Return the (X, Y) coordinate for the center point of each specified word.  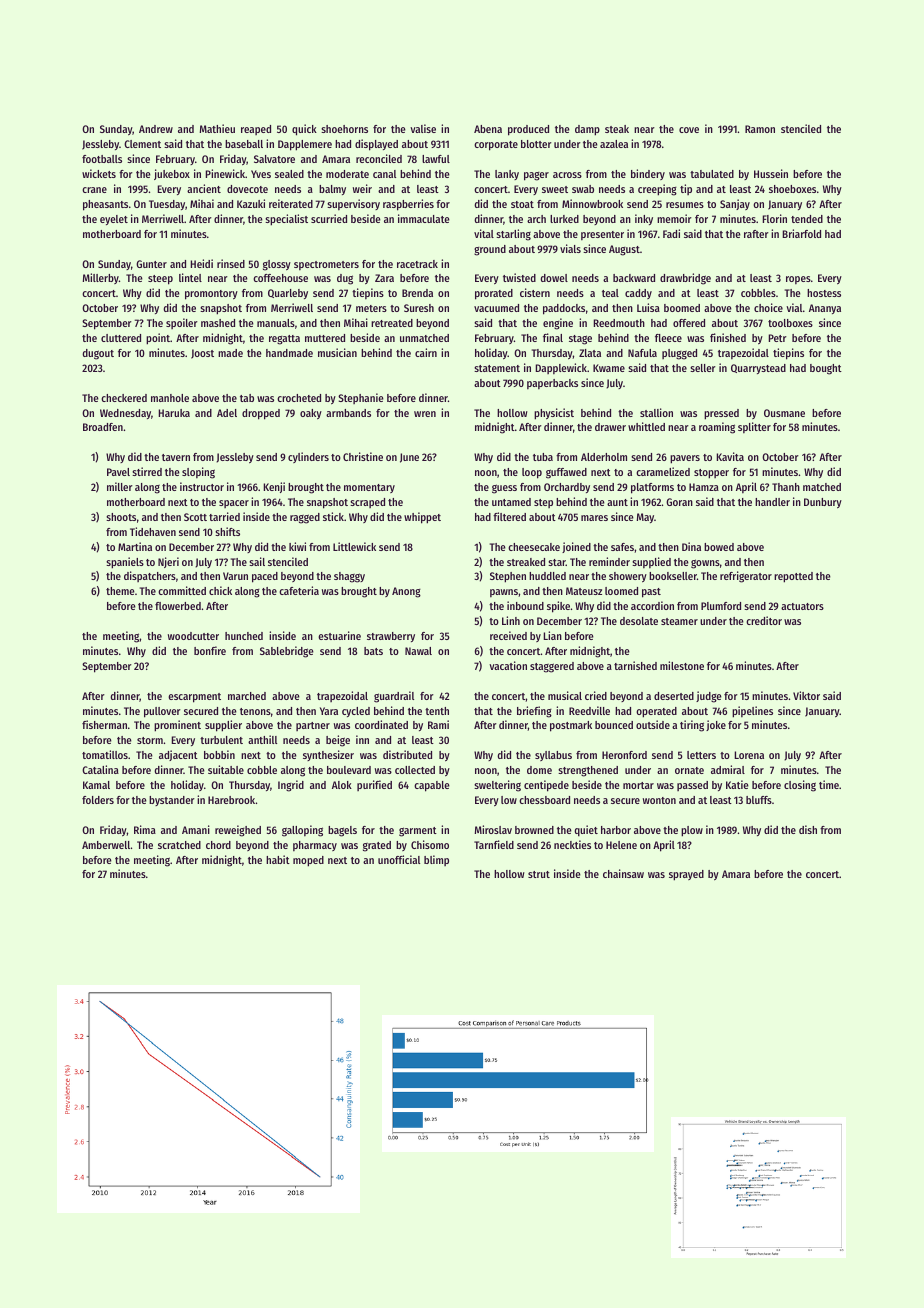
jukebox (172, 174)
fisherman (104, 724)
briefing (534, 712)
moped (308, 861)
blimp (436, 860)
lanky (507, 175)
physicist (554, 414)
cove (689, 130)
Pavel (118, 472)
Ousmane (784, 413)
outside (653, 724)
